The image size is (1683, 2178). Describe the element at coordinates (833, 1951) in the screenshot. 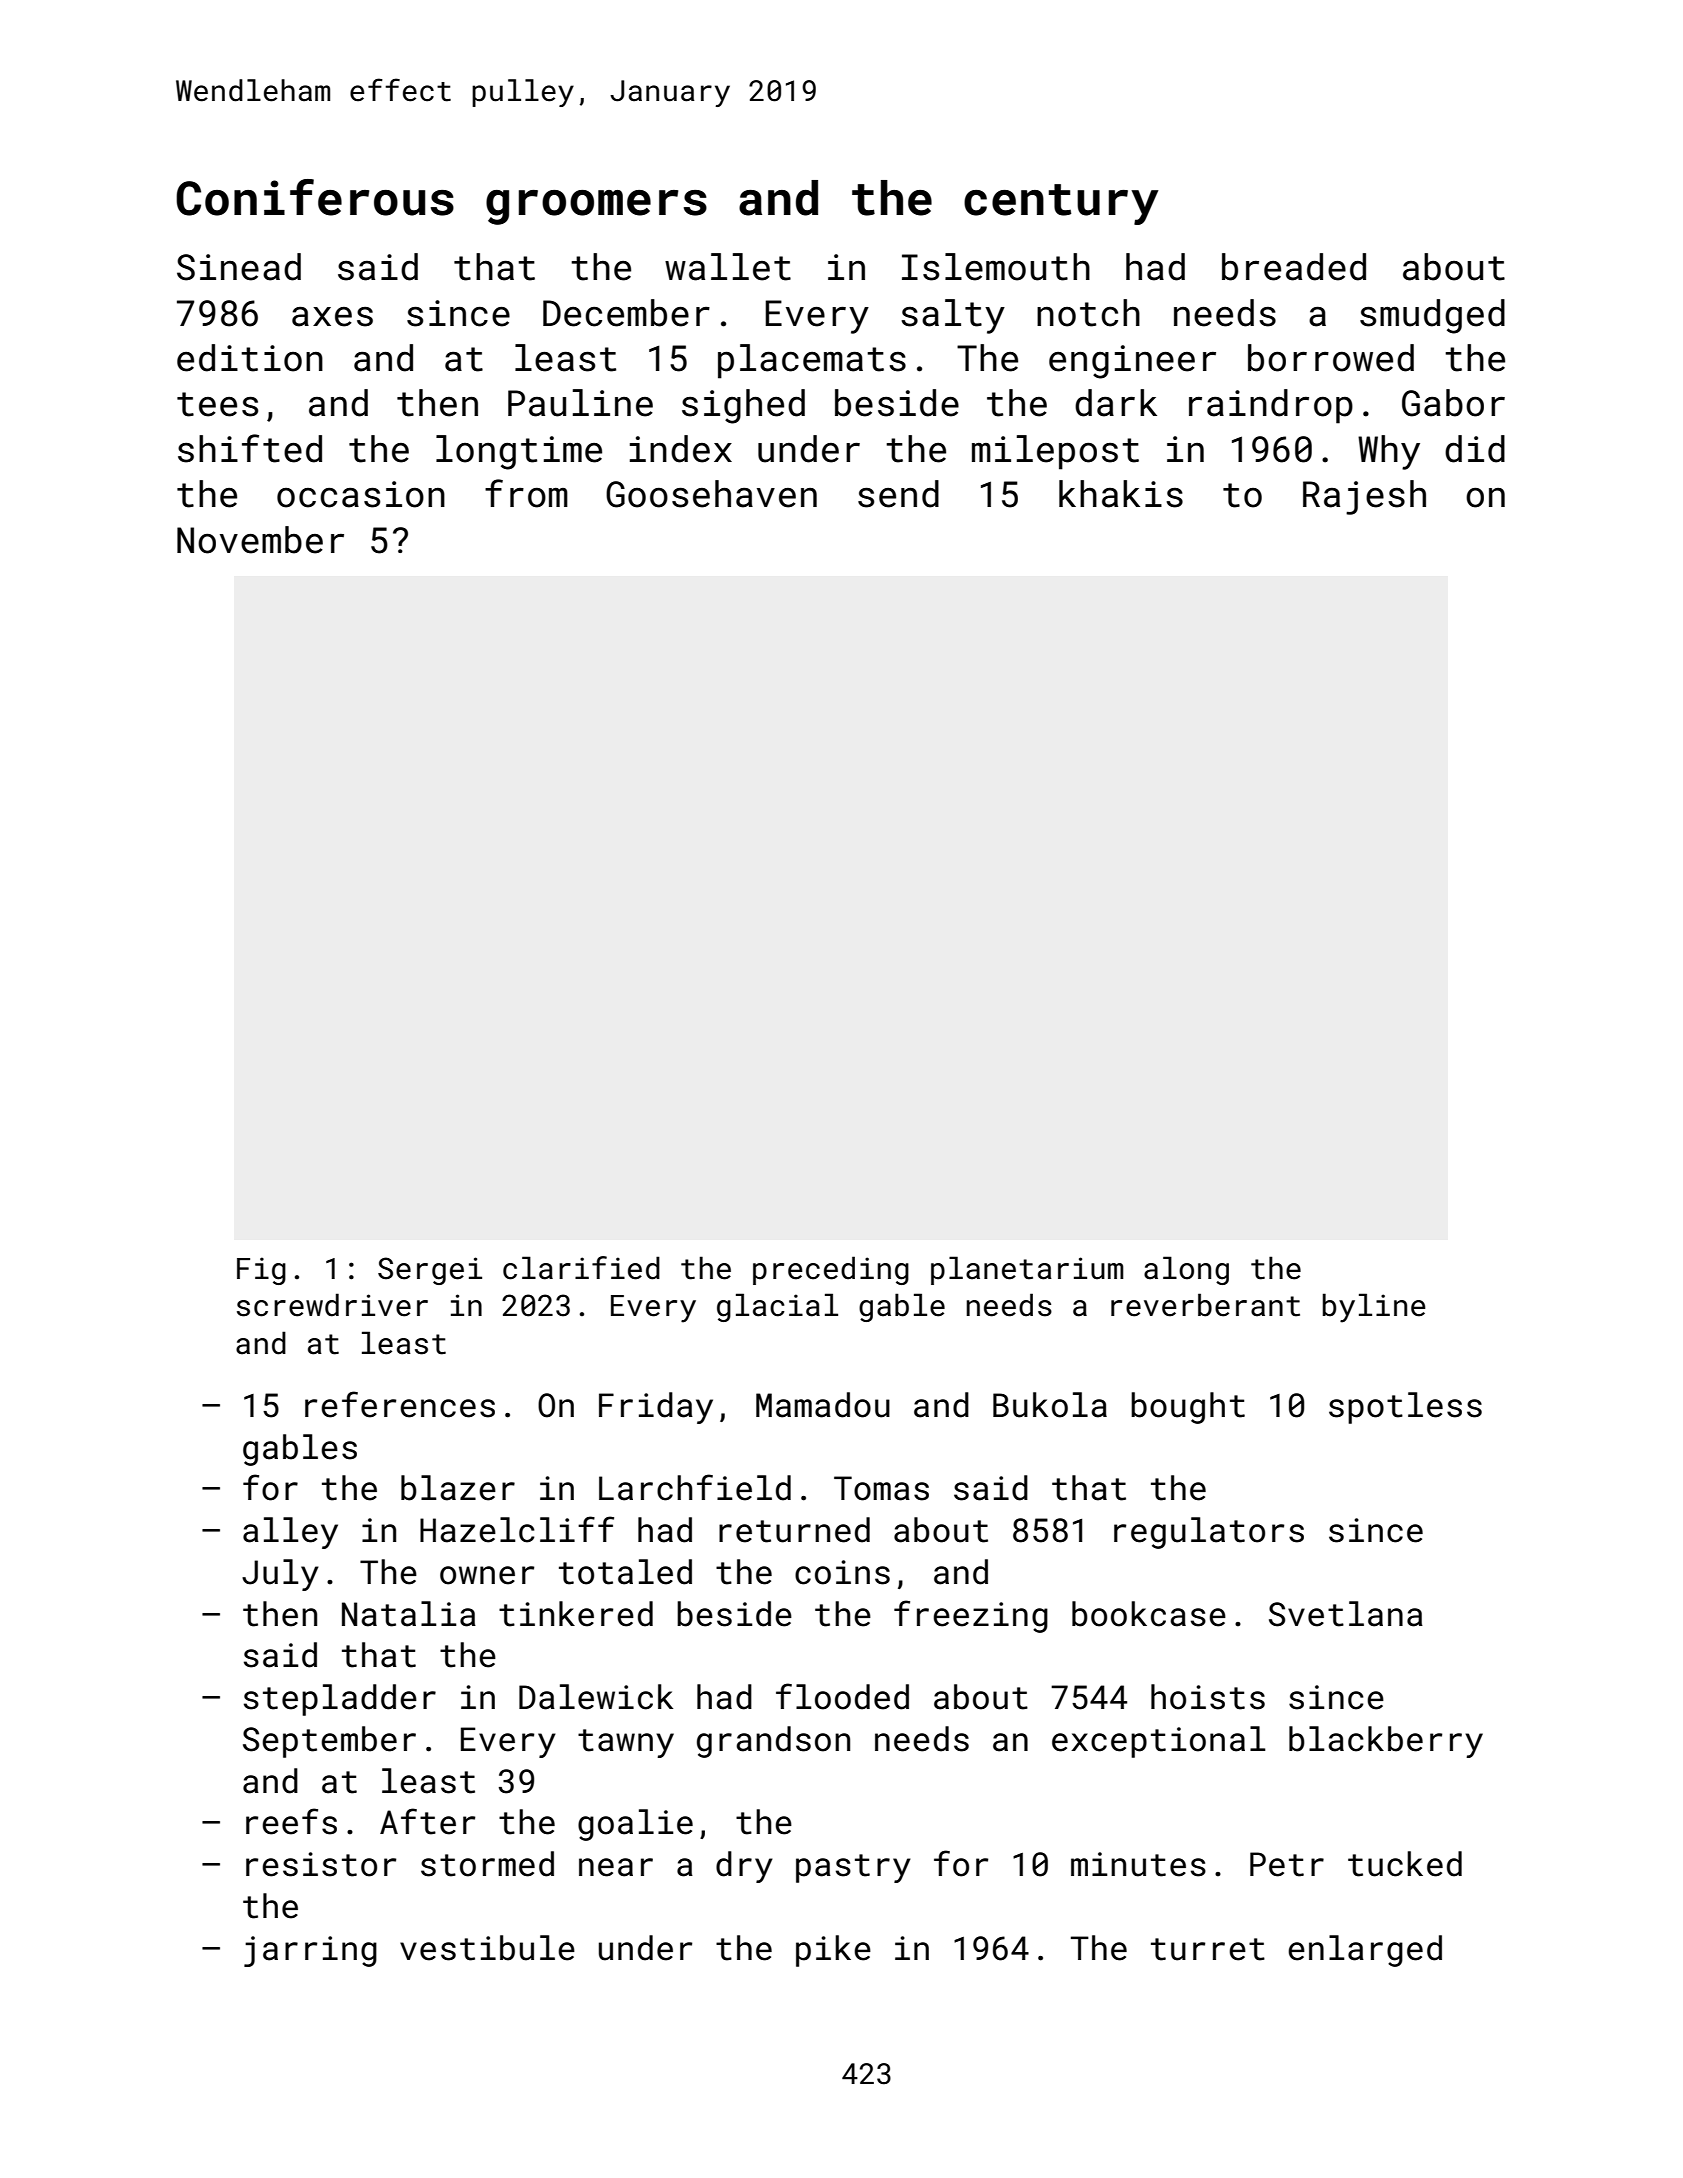

I see `pike` at that location.
